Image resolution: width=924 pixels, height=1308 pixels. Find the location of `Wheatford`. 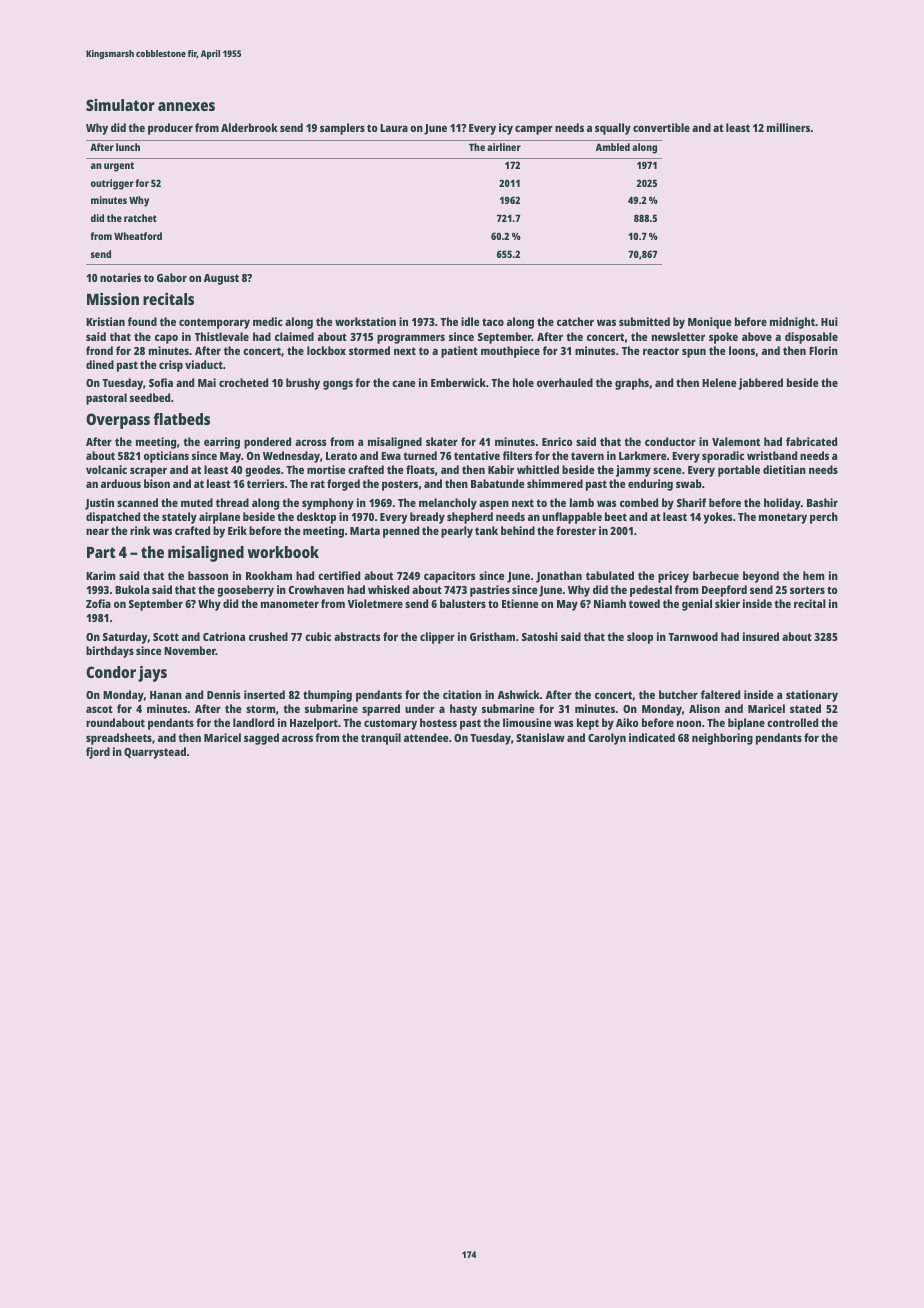

Wheatford is located at coordinates (138, 236).
